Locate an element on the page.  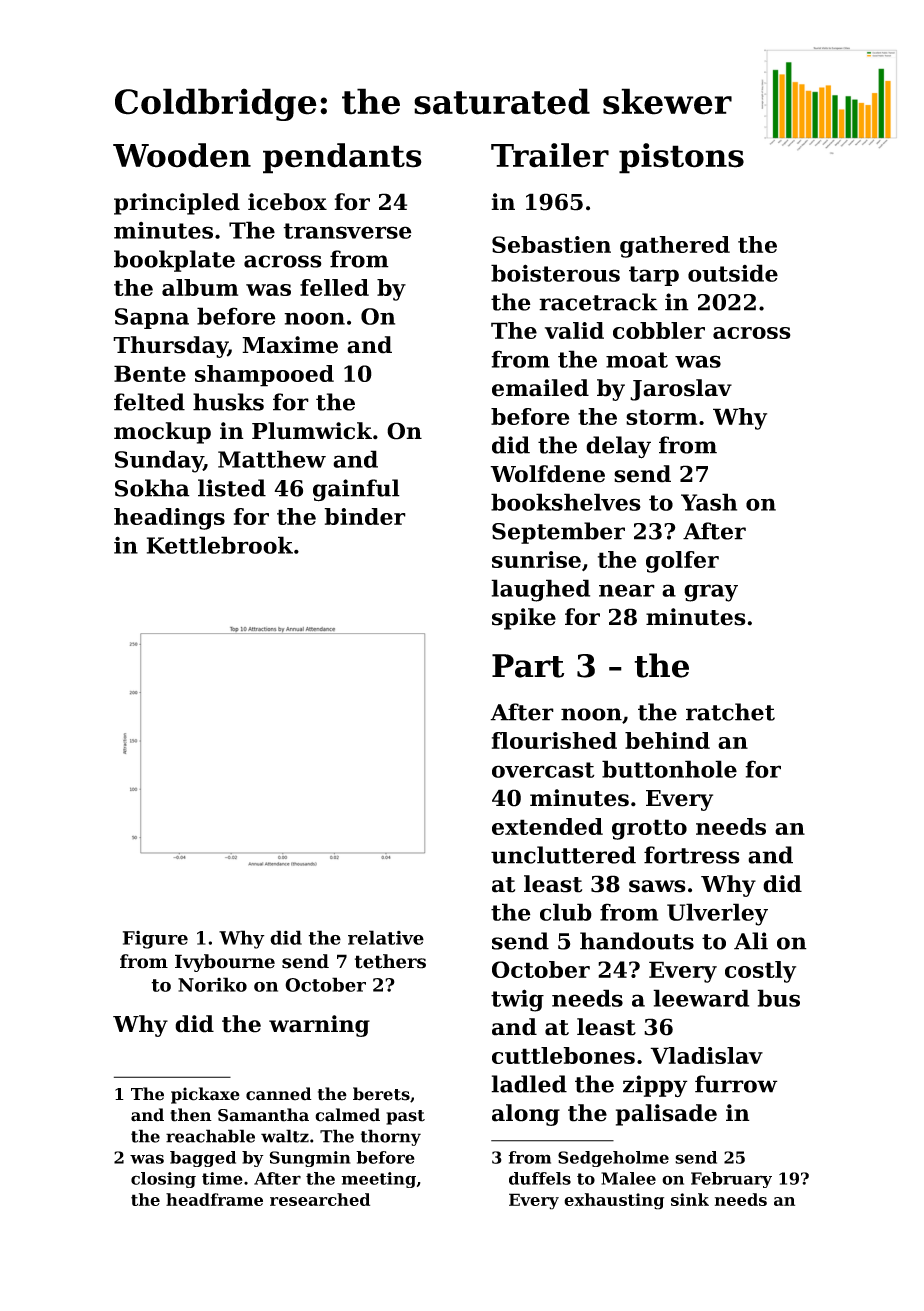
extended is located at coordinates (547, 826).
